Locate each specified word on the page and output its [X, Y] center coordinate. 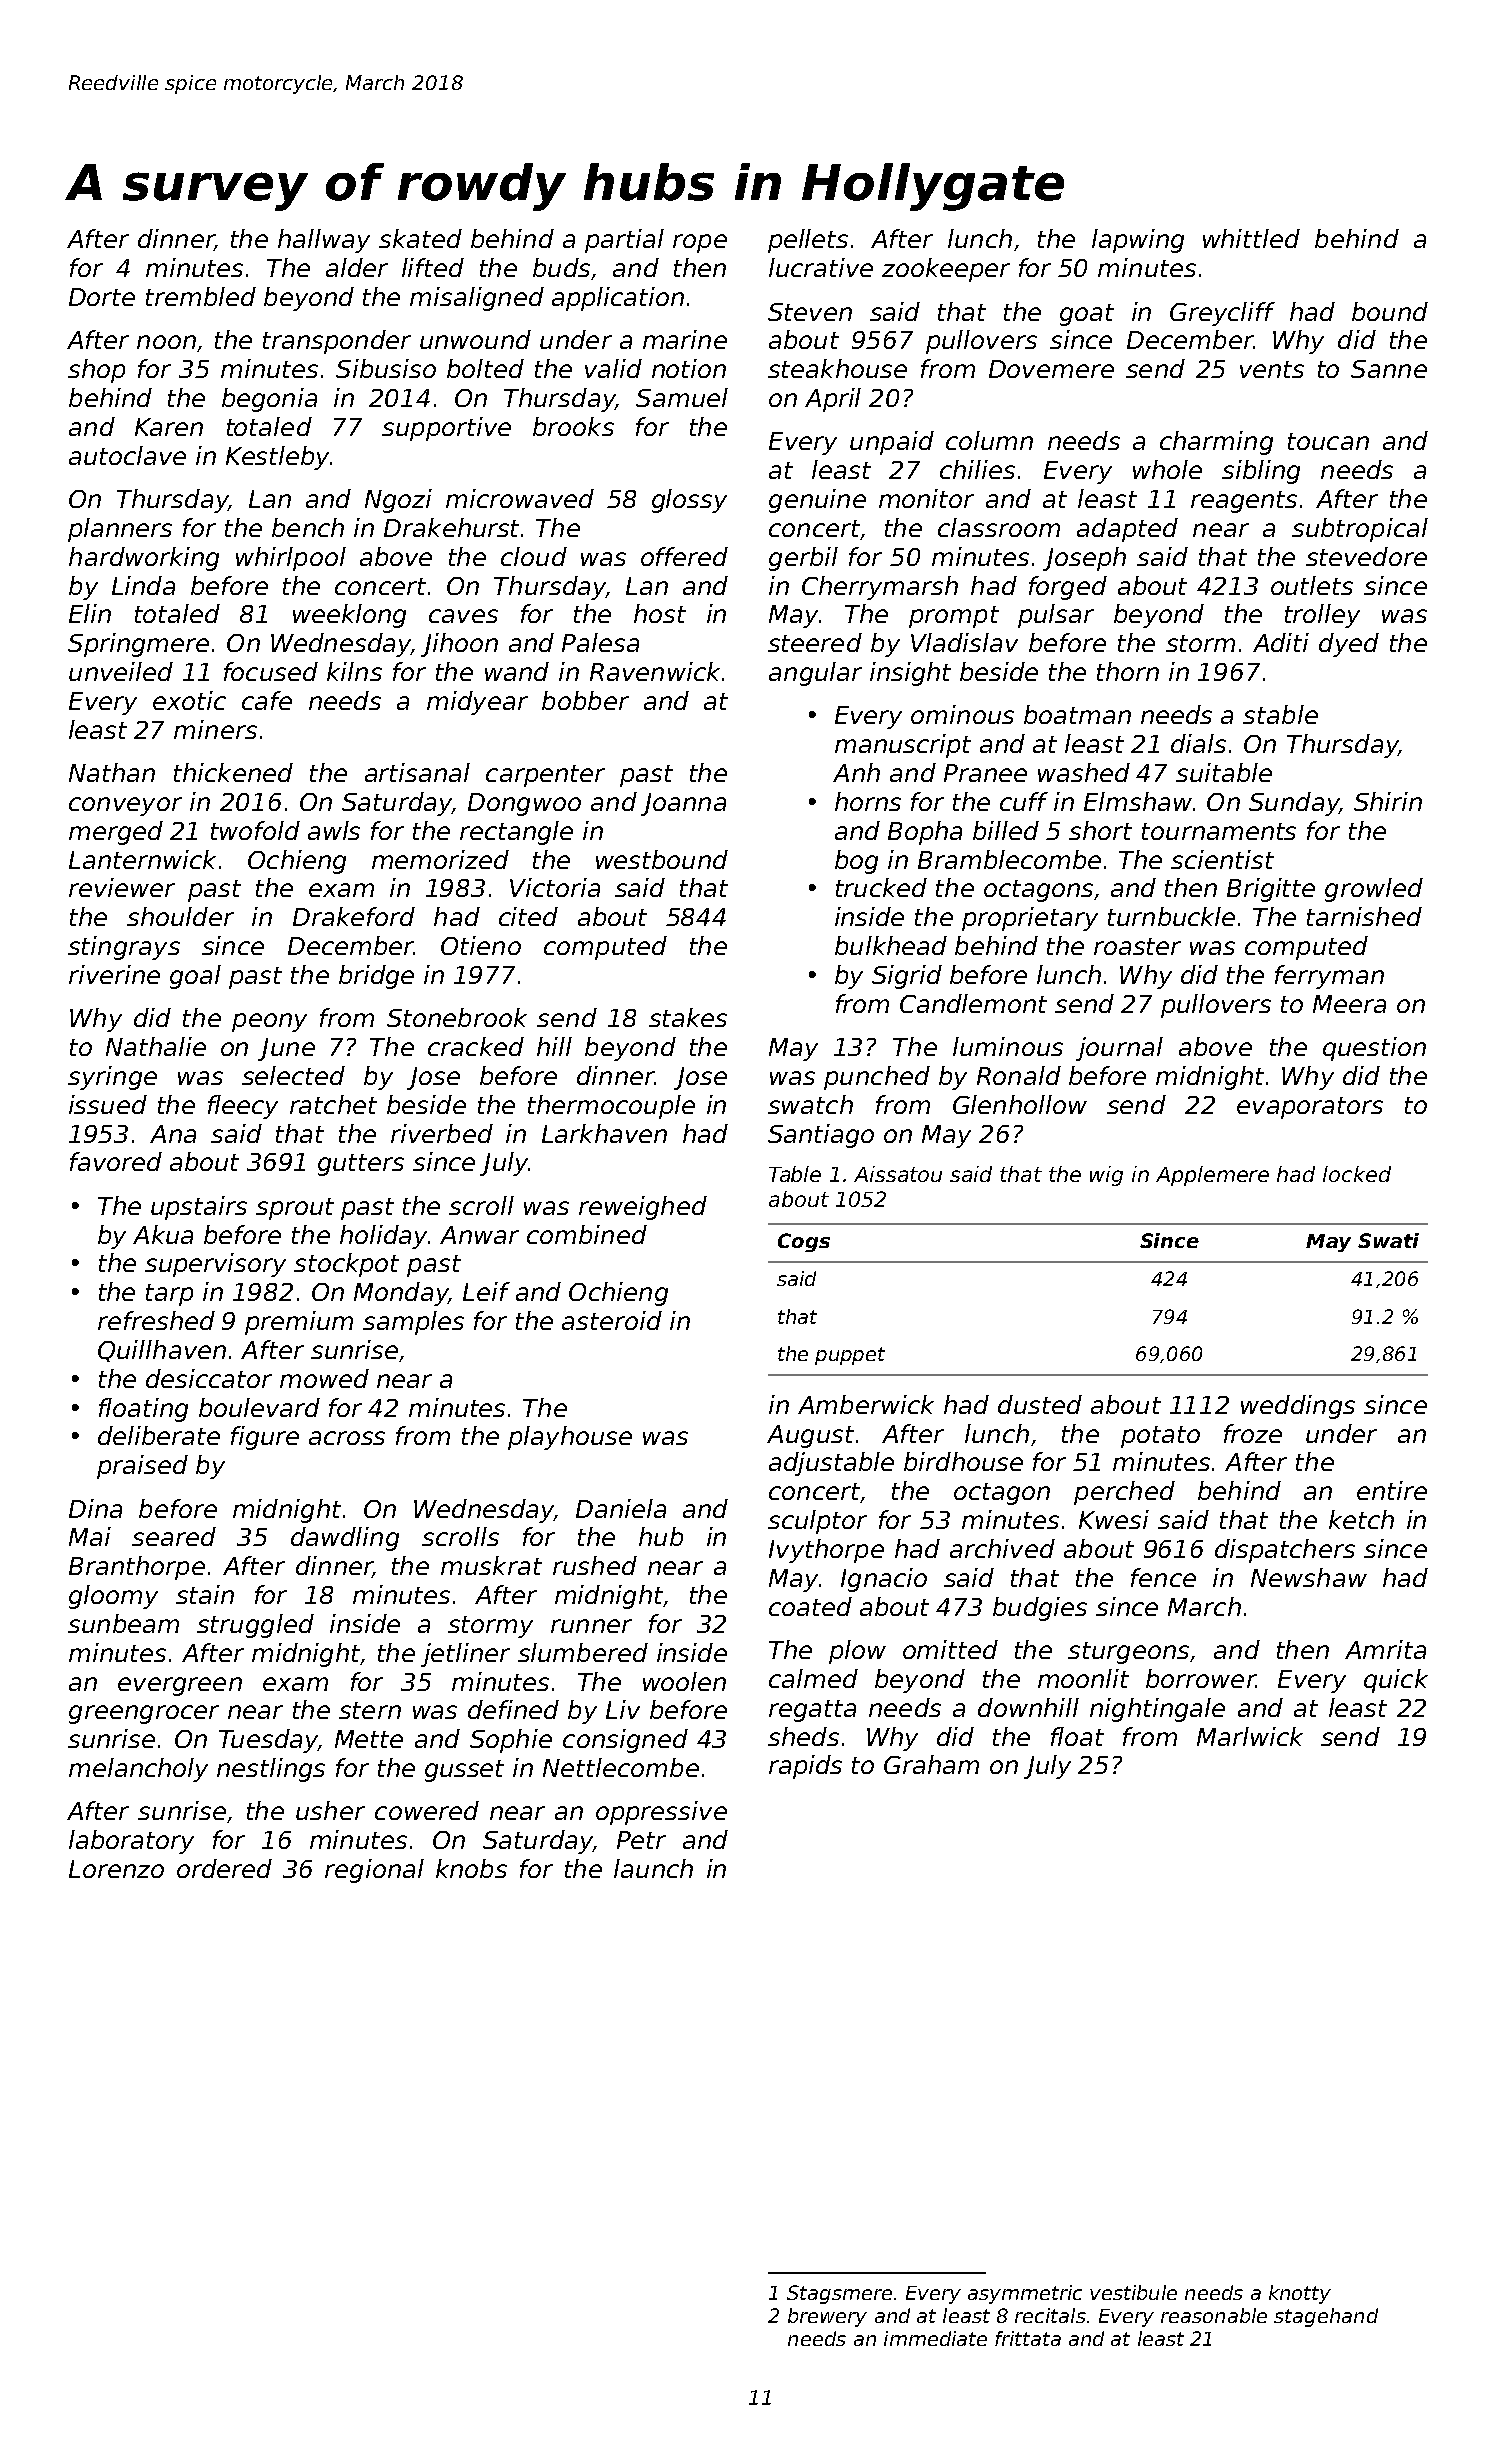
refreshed [156, 1320]
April [833, 400]
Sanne [1389, 369]
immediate [935, 2338]
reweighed [643, 1208]
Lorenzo [116, 1869]
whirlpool [291, 559]
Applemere [1212, 1176]
